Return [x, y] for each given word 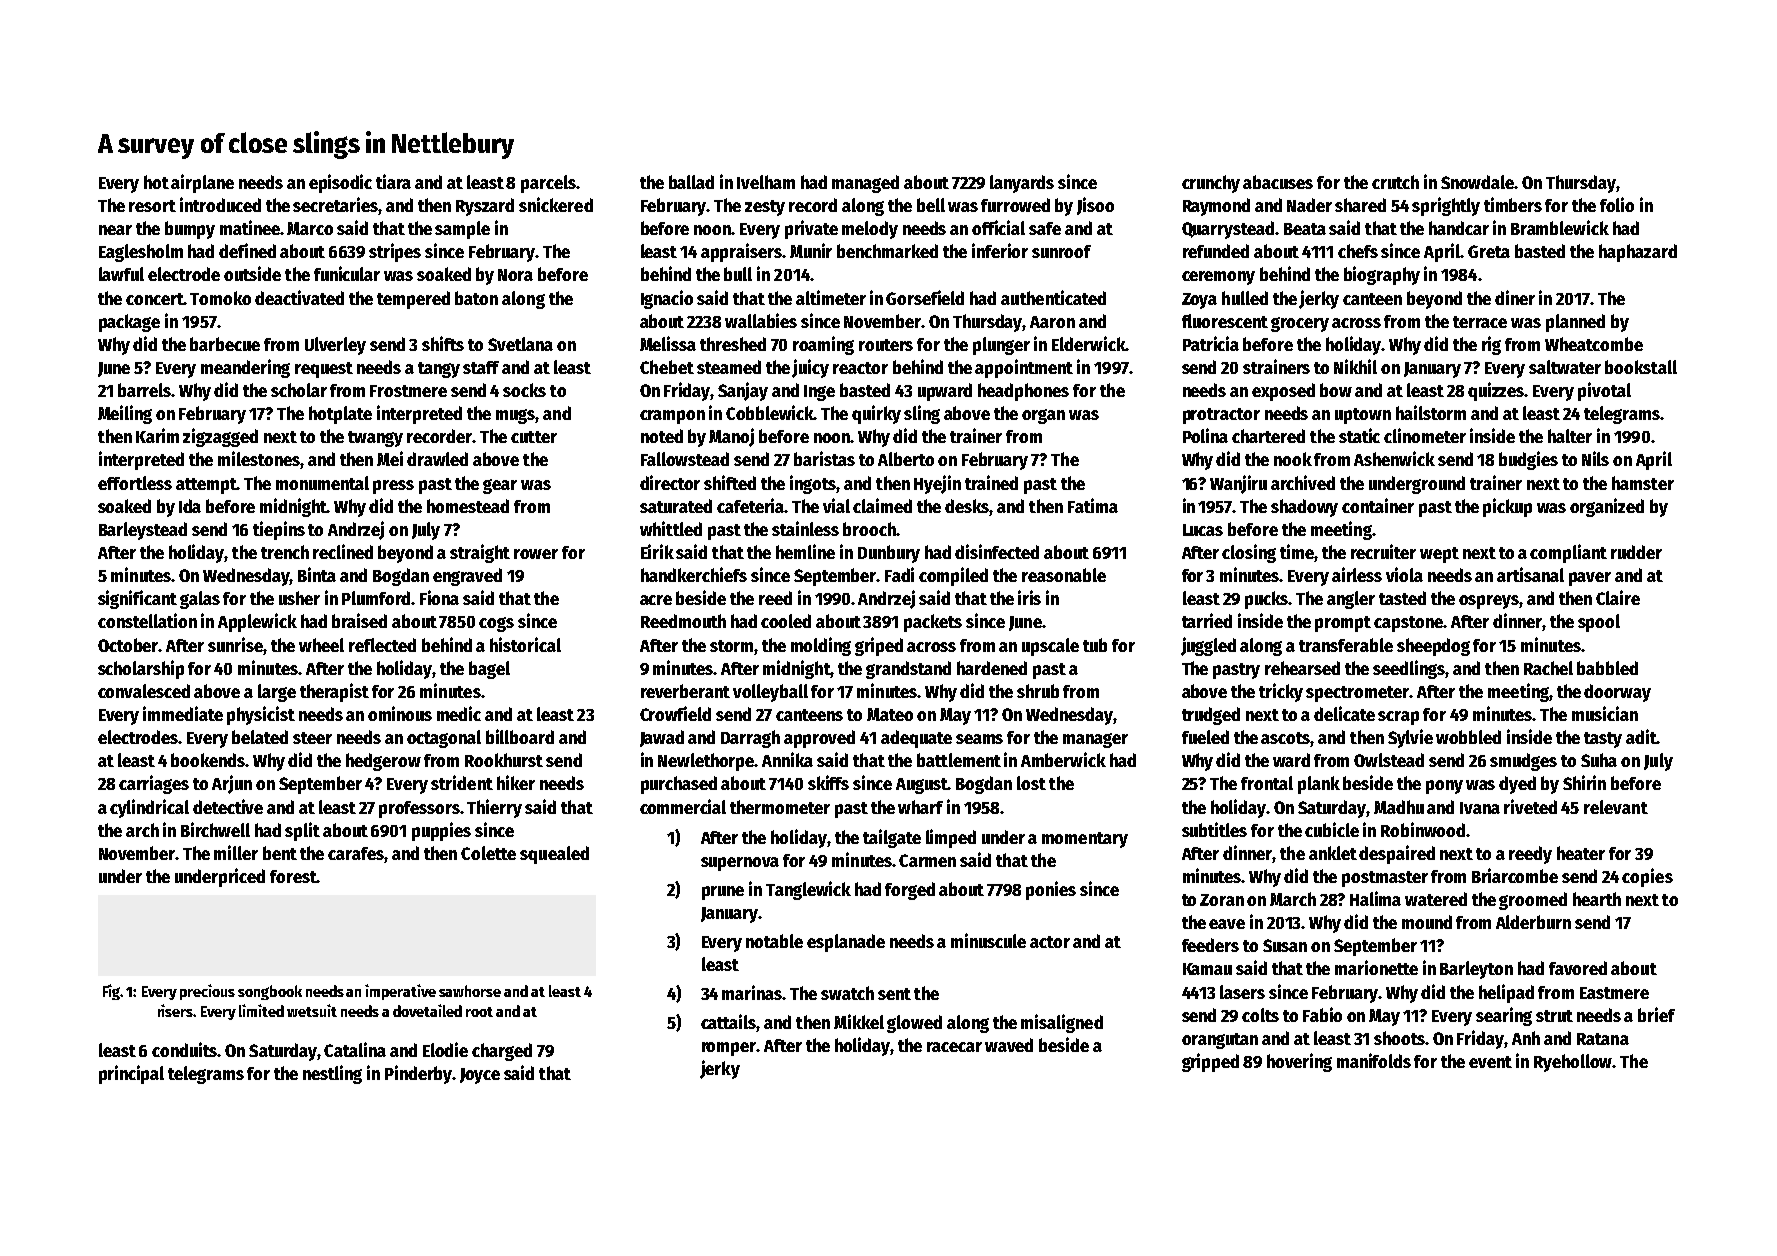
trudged [1211, 716]
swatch [847, 993]
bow [1336, 390]
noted [662, 436]
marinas [752, 992]
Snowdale [1478, 182]
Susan [1285, 945]
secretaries [336, 206]
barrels [145, 390]
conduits [184, 1049]
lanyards [1022, 184]
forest [293, 876]
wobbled [1468, 737]
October [128, 645]
